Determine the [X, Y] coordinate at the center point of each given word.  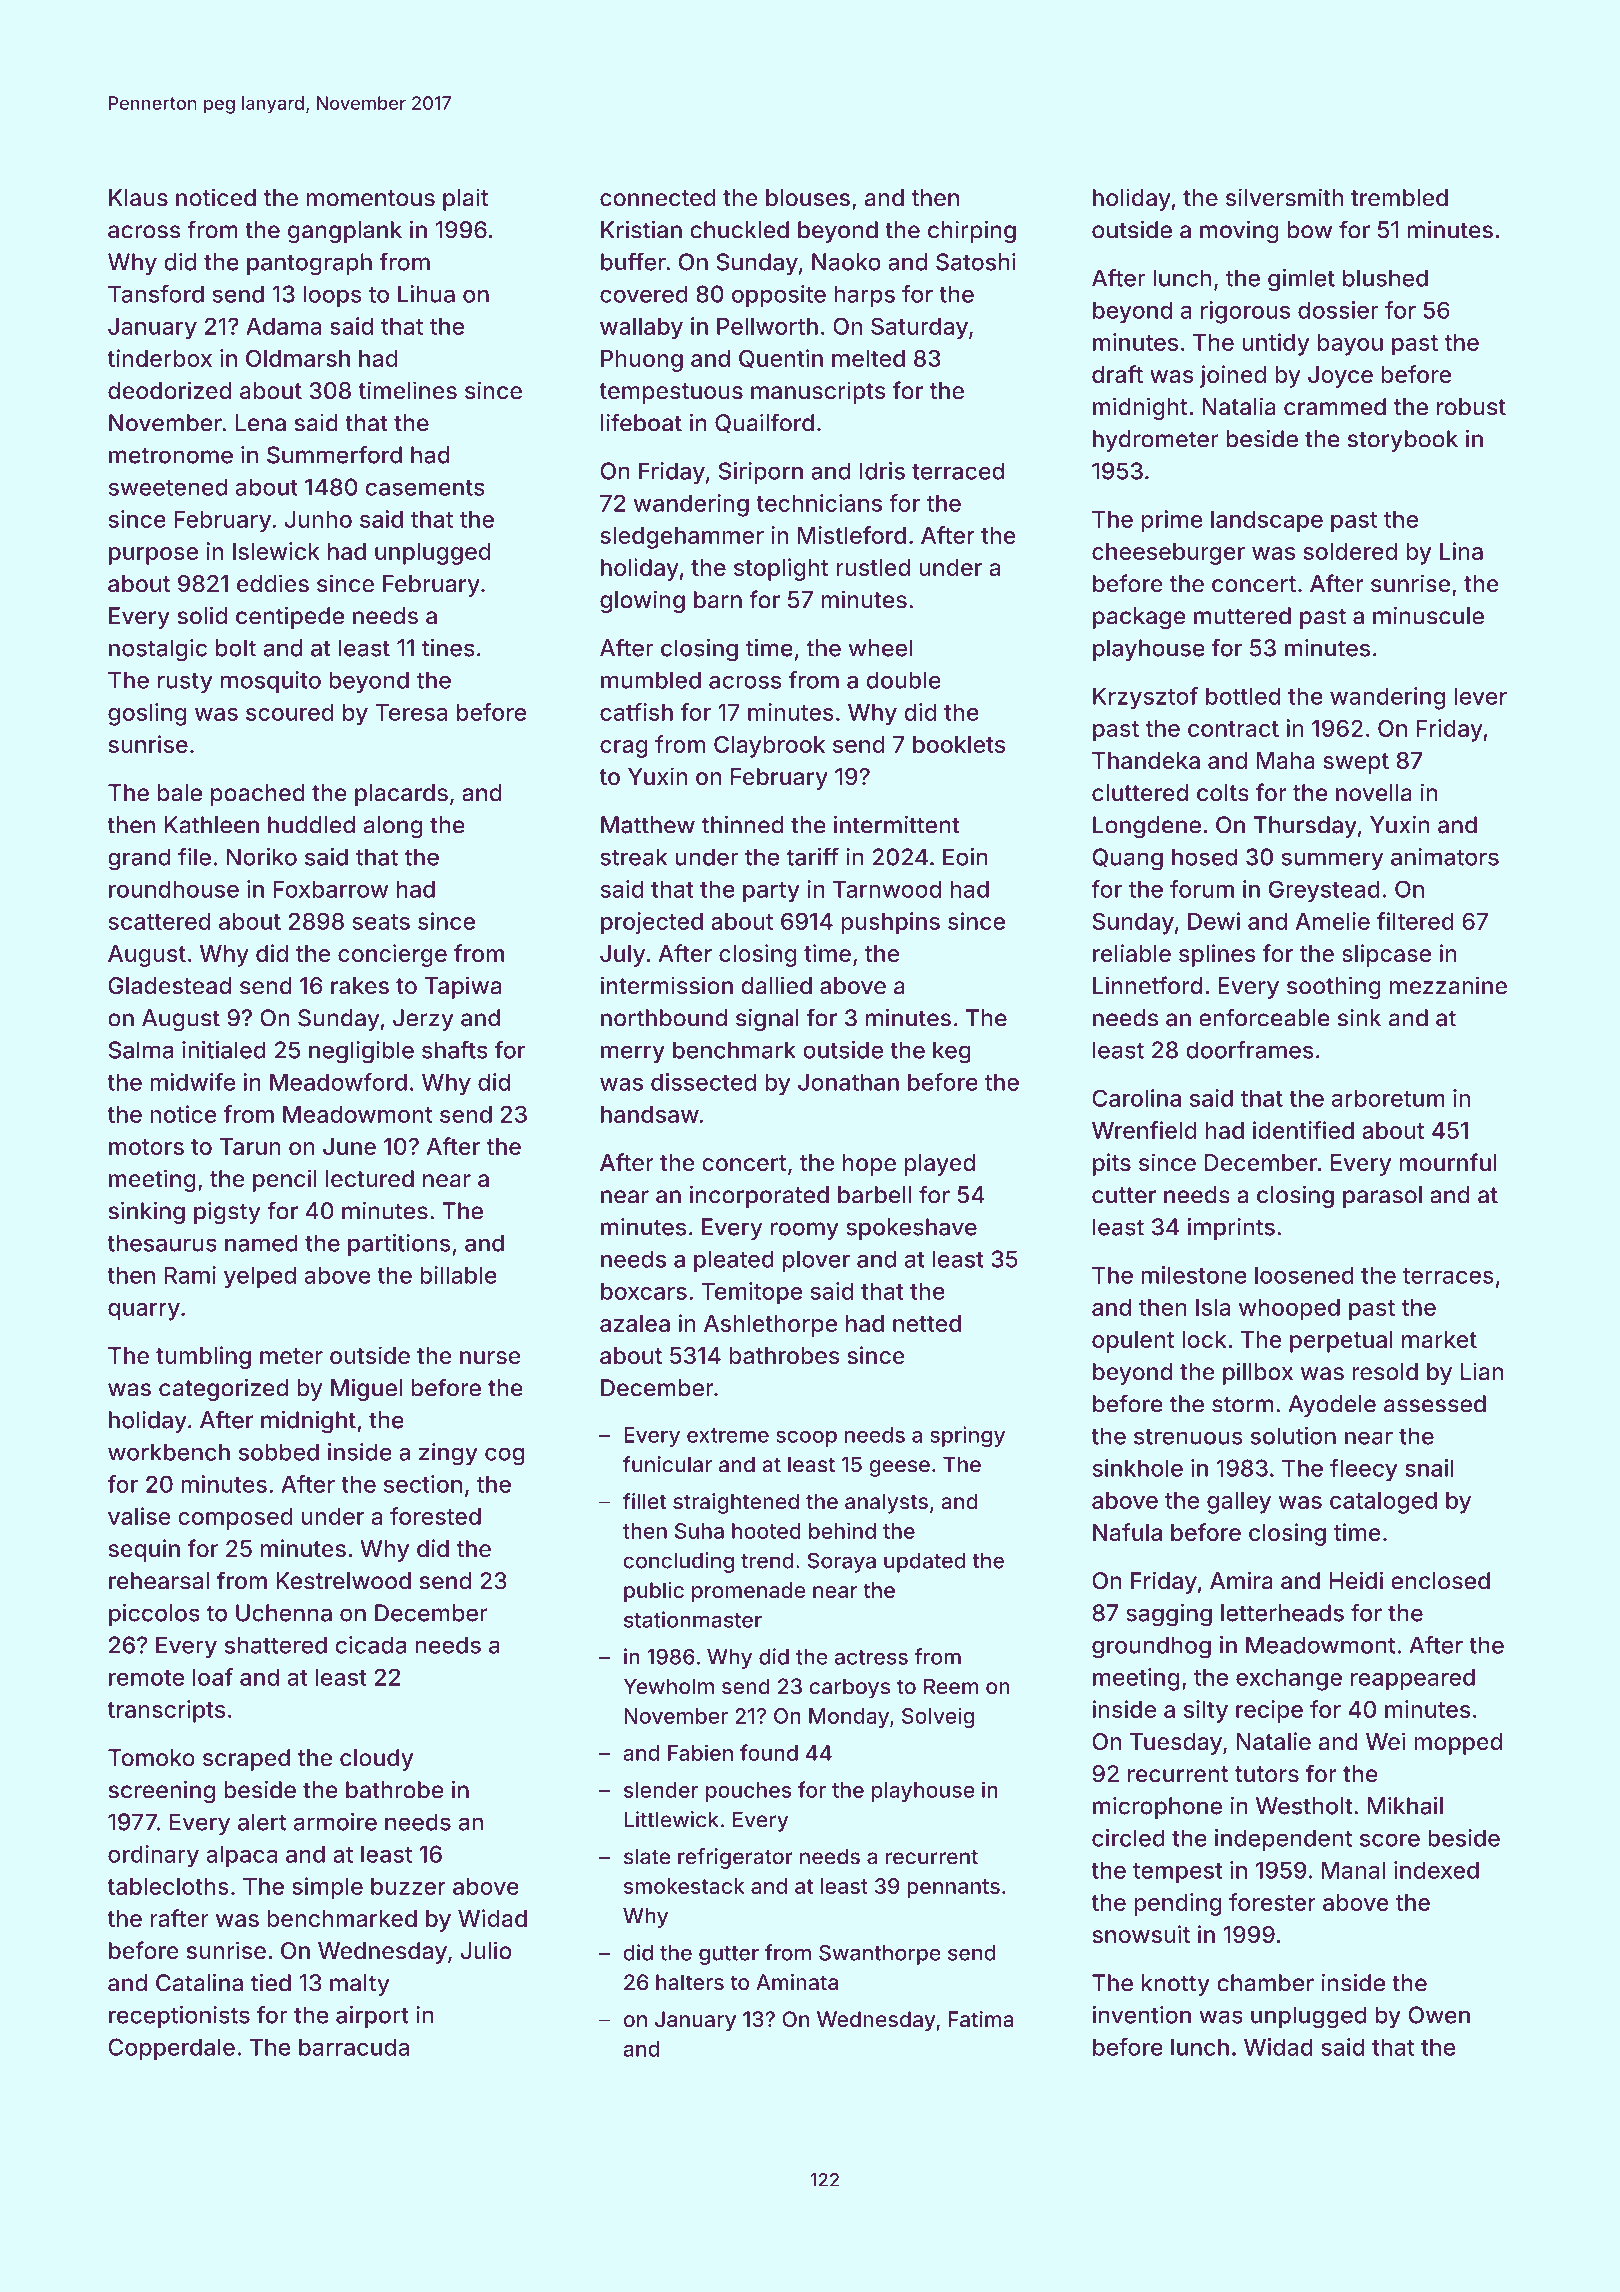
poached [258, 795]
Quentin [781, 359]
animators [1445, 857]
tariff [812, 857]
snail [1429, 1468]
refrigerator [735, 1858]
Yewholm [669, 1686]
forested [435, 1516]
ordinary [153, 1856]
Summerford [334, 454]
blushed [1385, 278]
